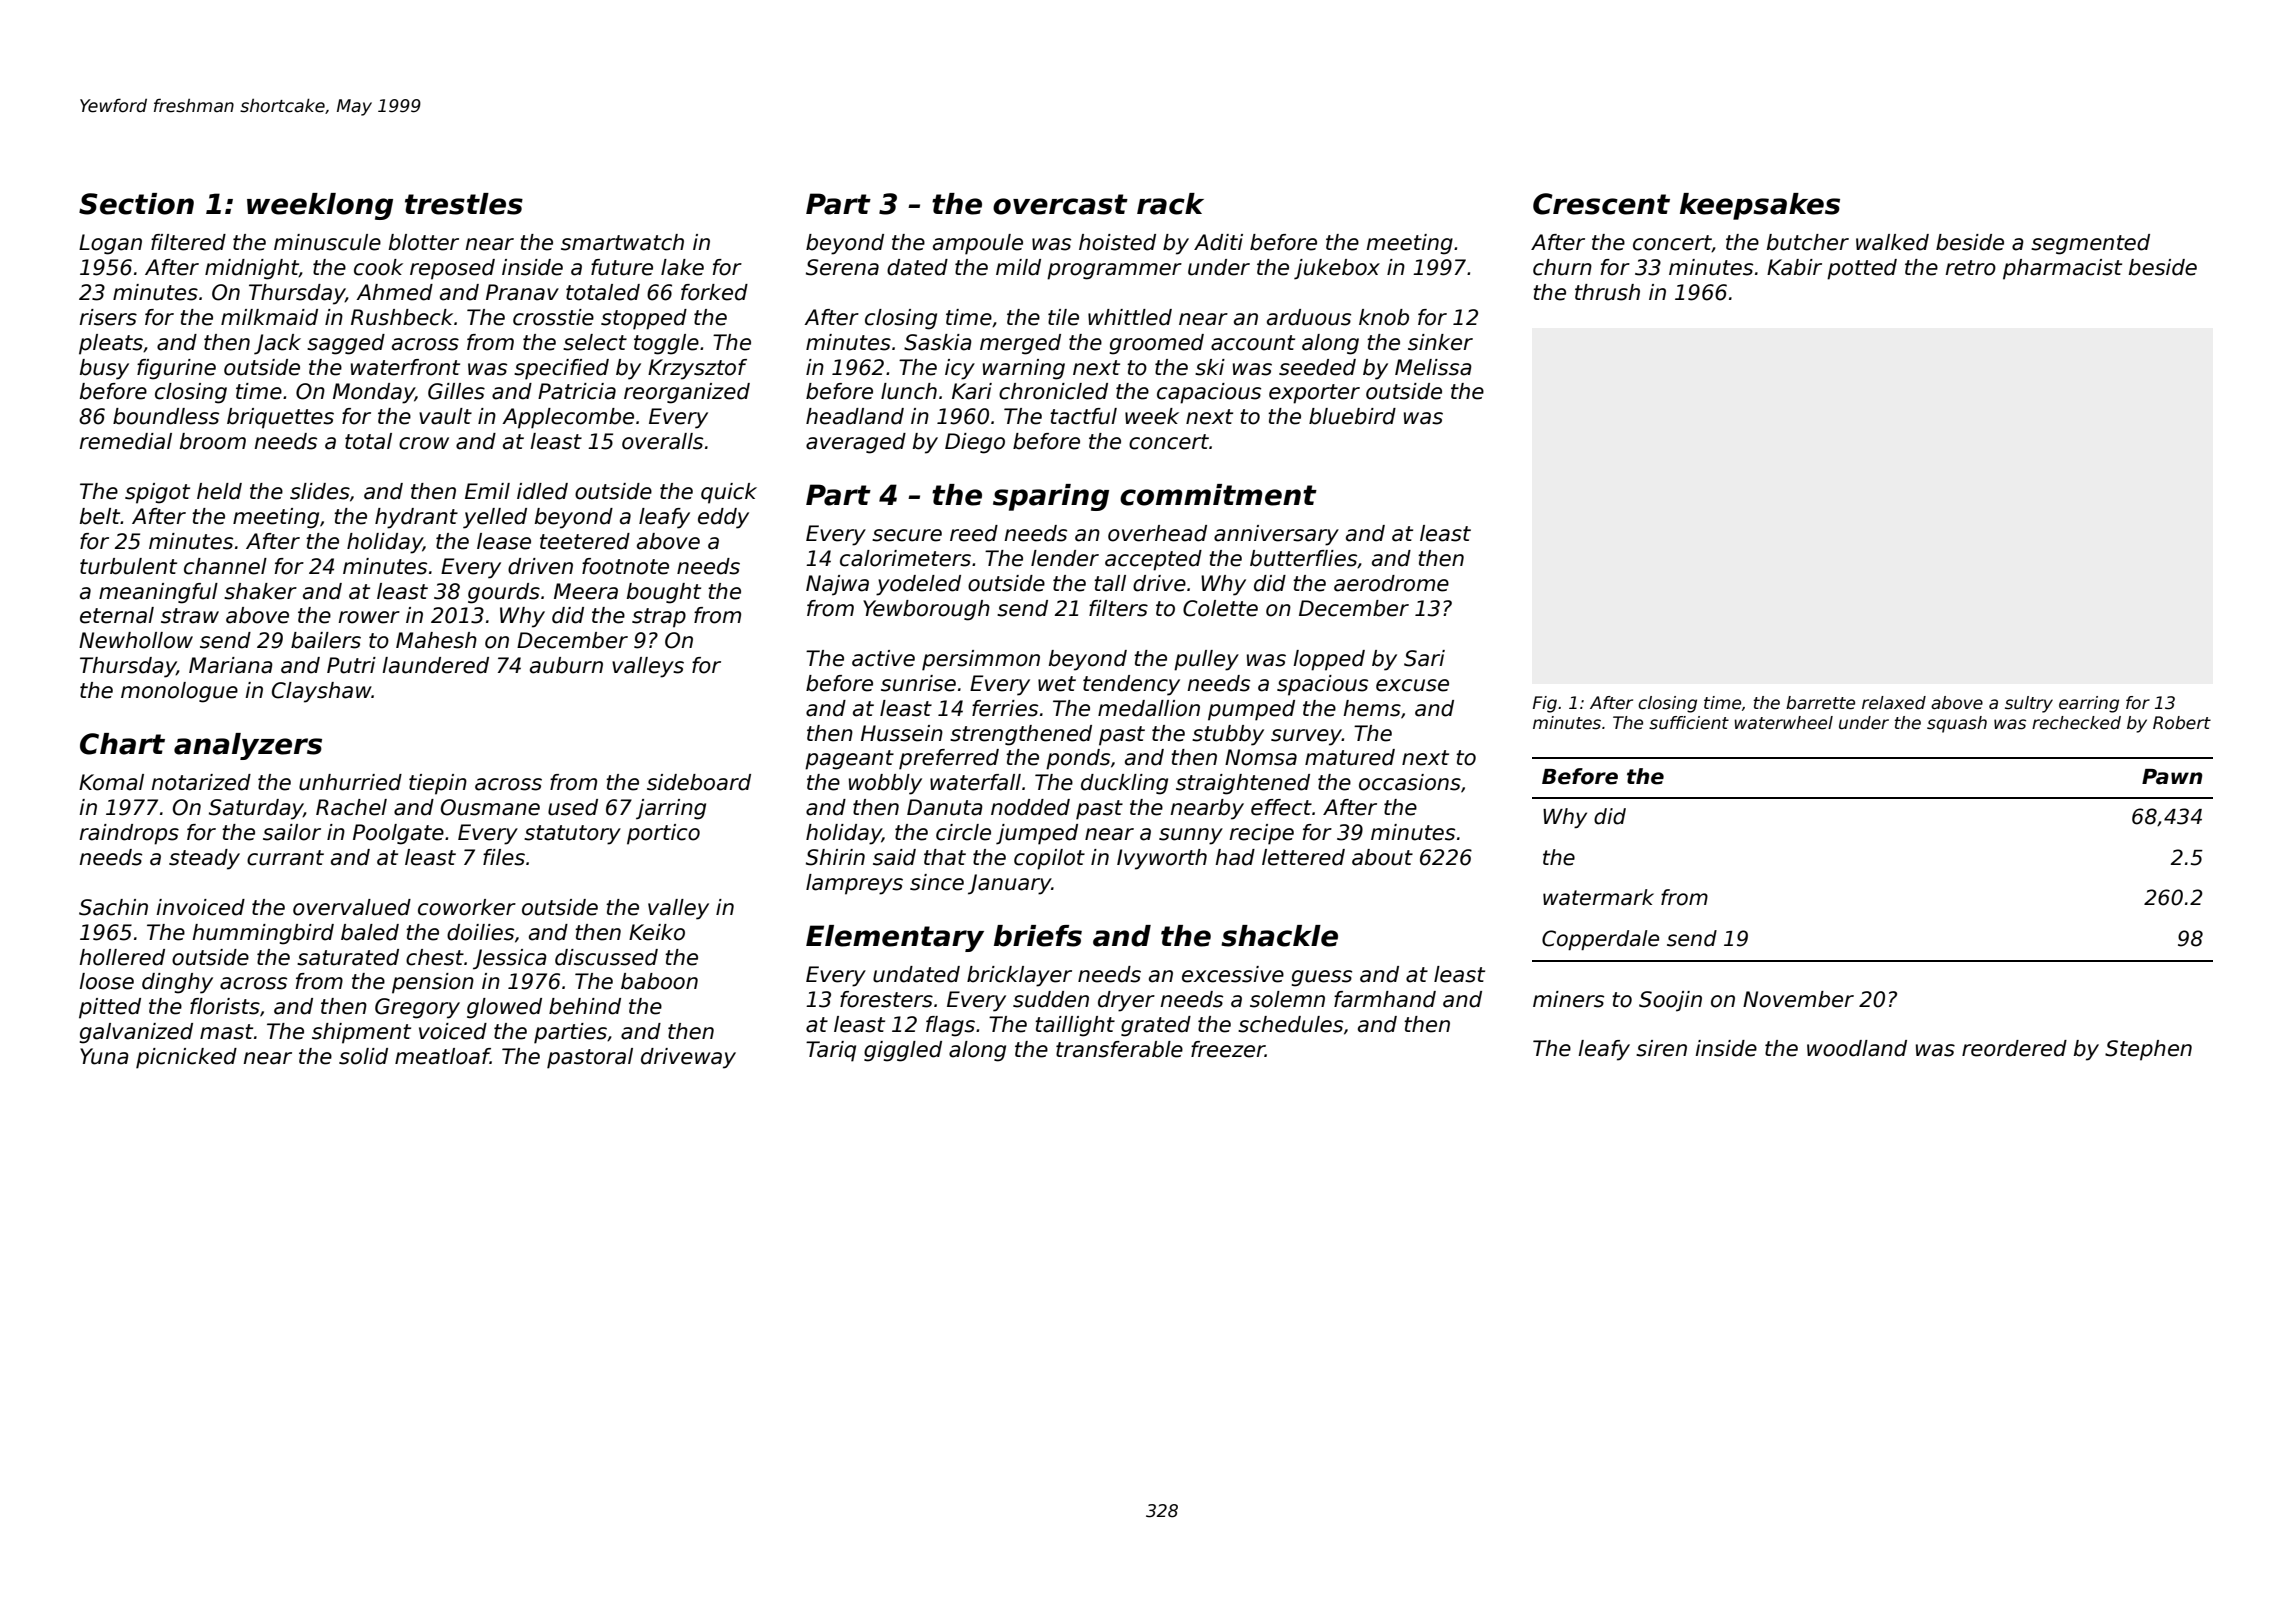 The image size is (2292, 1620). Describe the element at coordinates (248, 746) in the screenshot. I see `analyzers` at that location.
